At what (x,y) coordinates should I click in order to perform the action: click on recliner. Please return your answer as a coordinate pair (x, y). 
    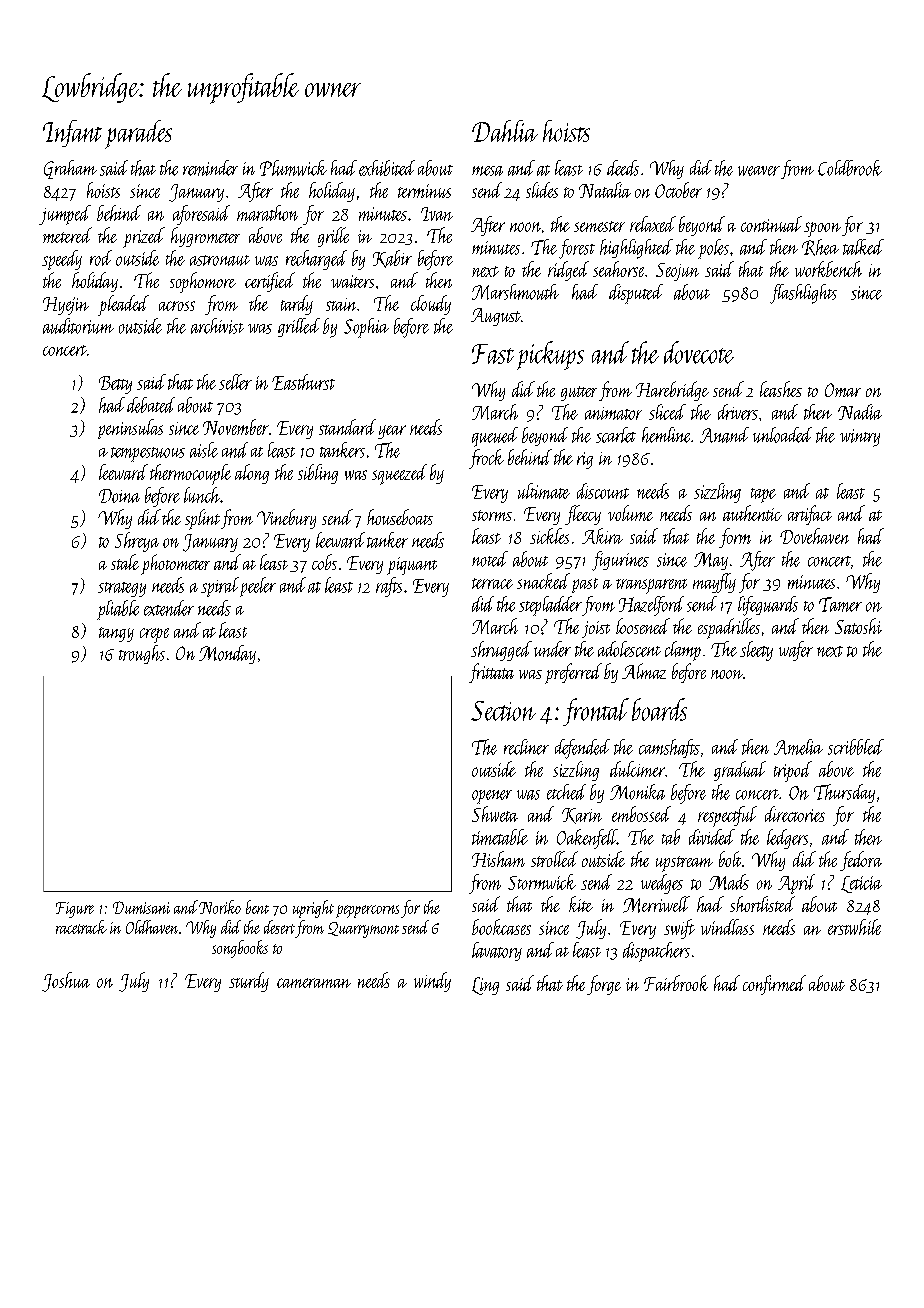
    Looking at the image, I should click on (526, 747).
